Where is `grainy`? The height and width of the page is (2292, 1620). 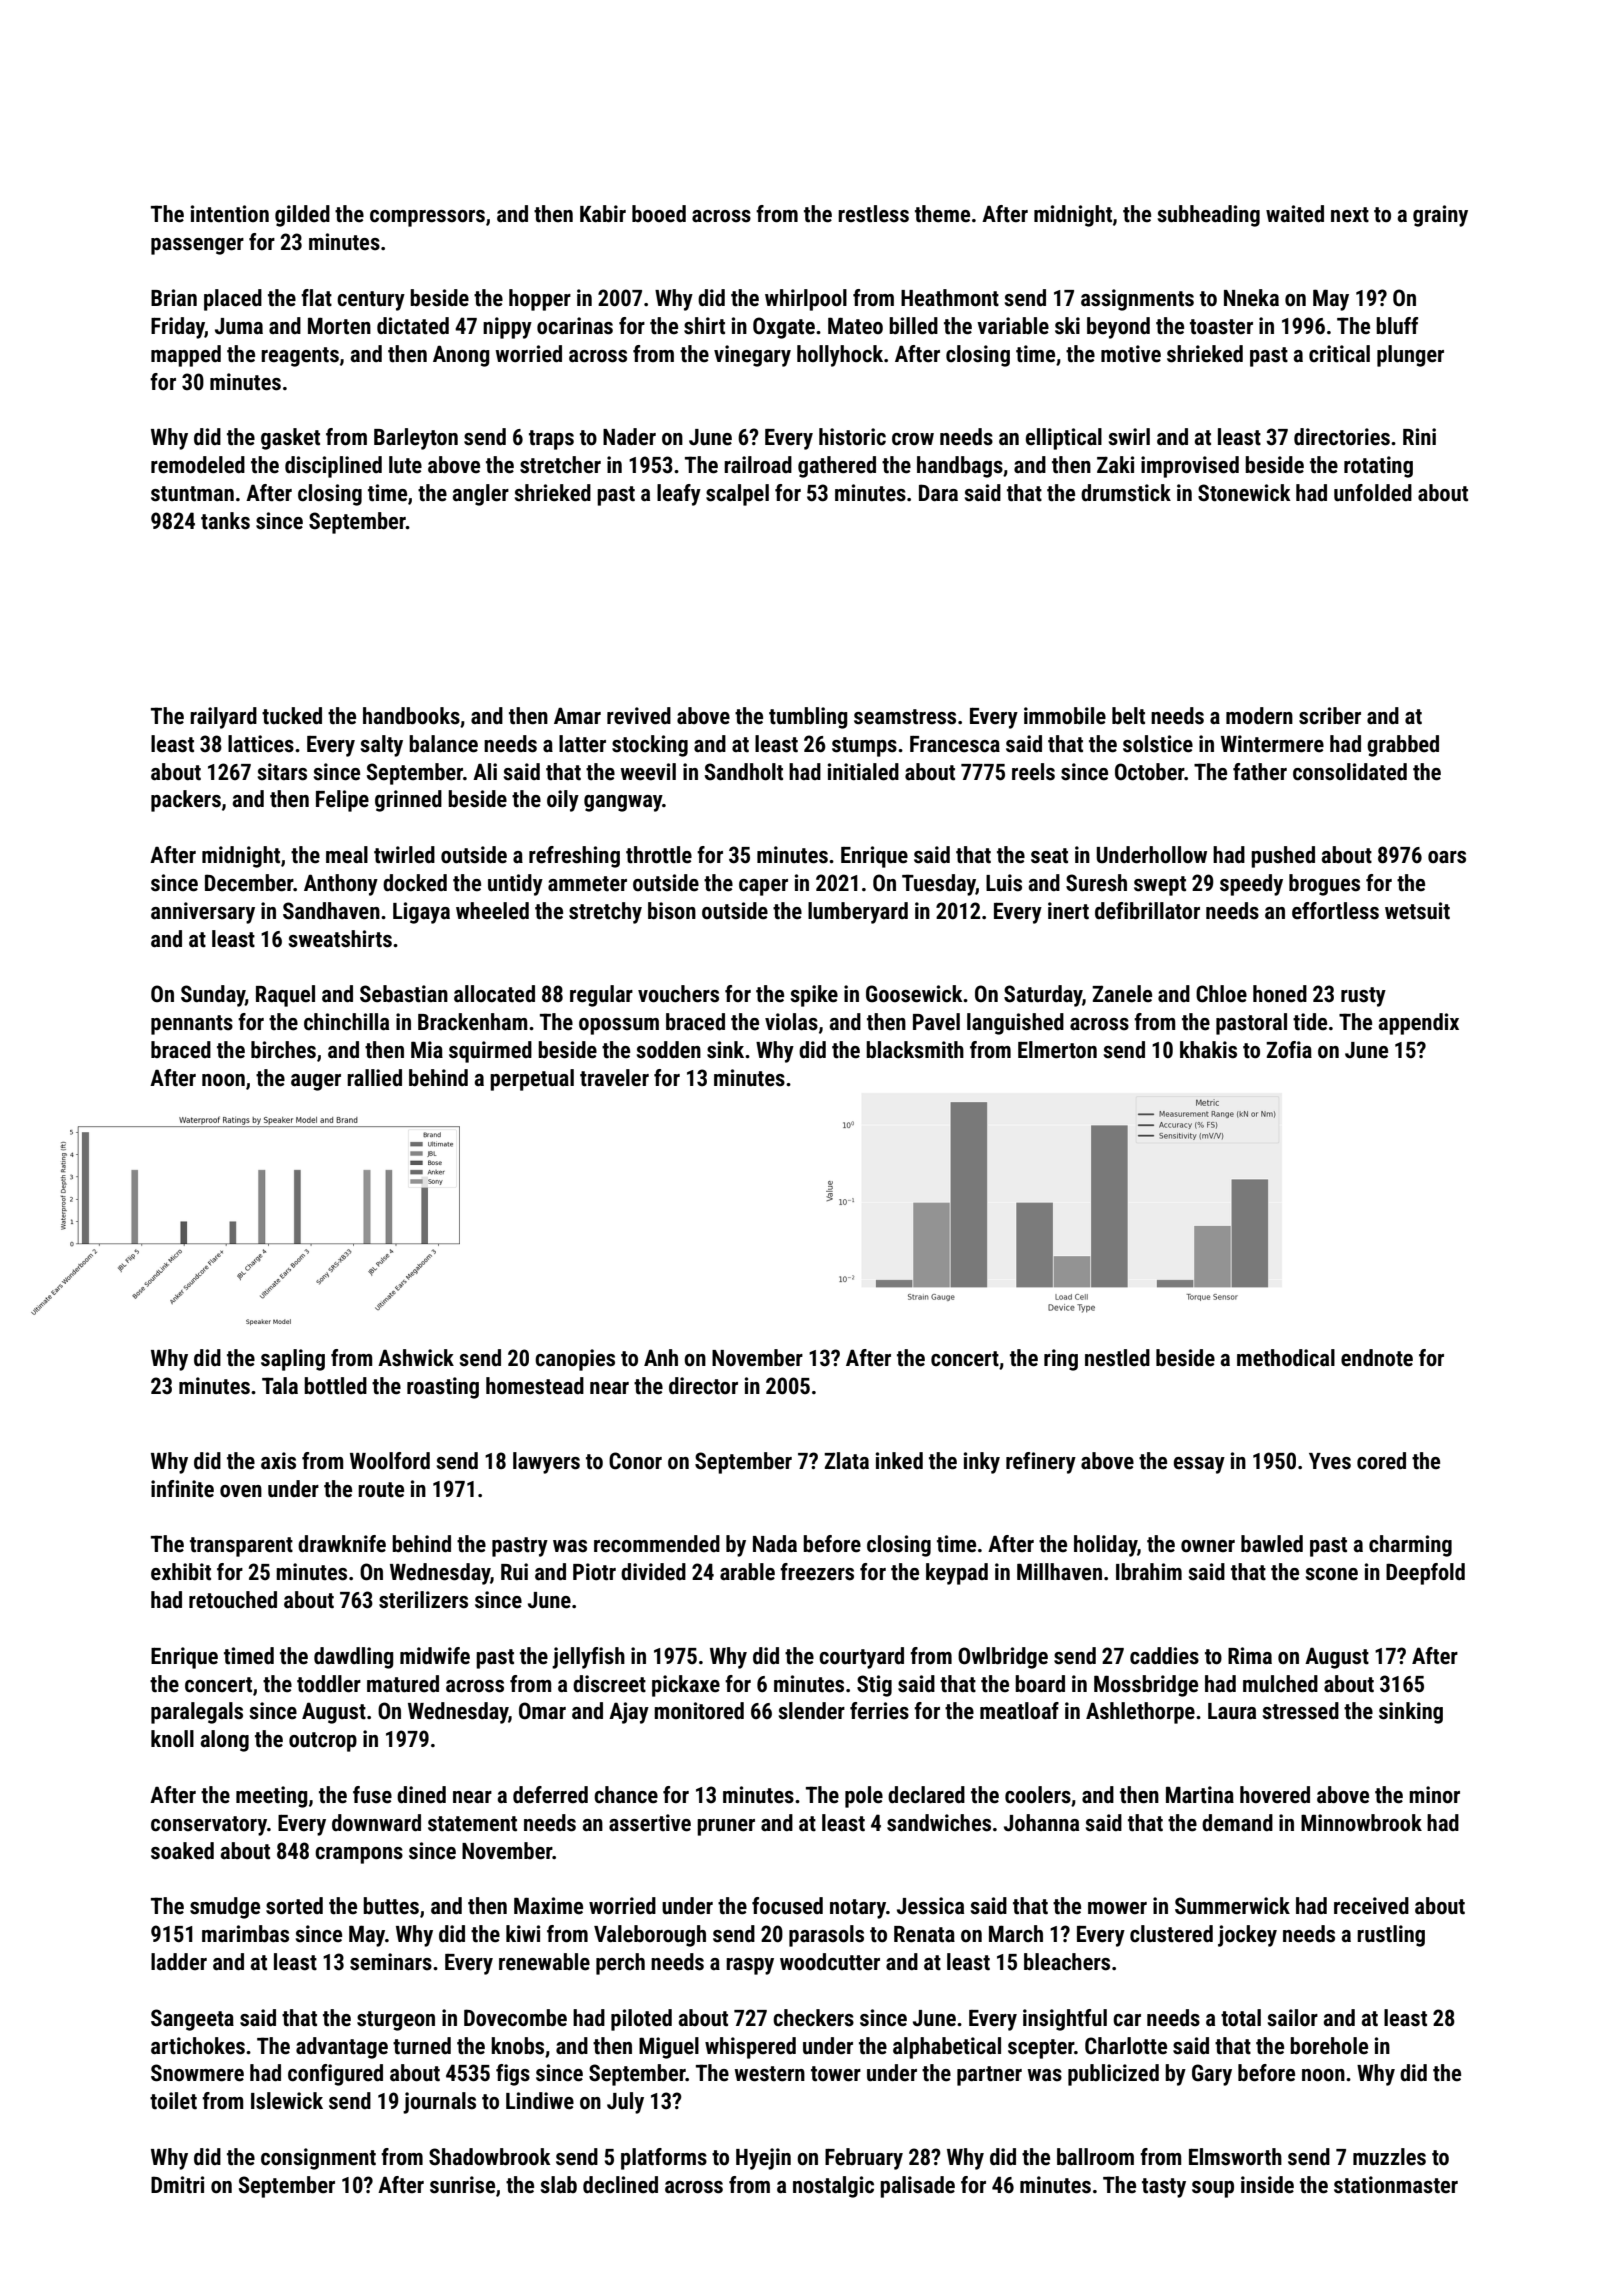
grainy is located at coordinates (1440, 216).
